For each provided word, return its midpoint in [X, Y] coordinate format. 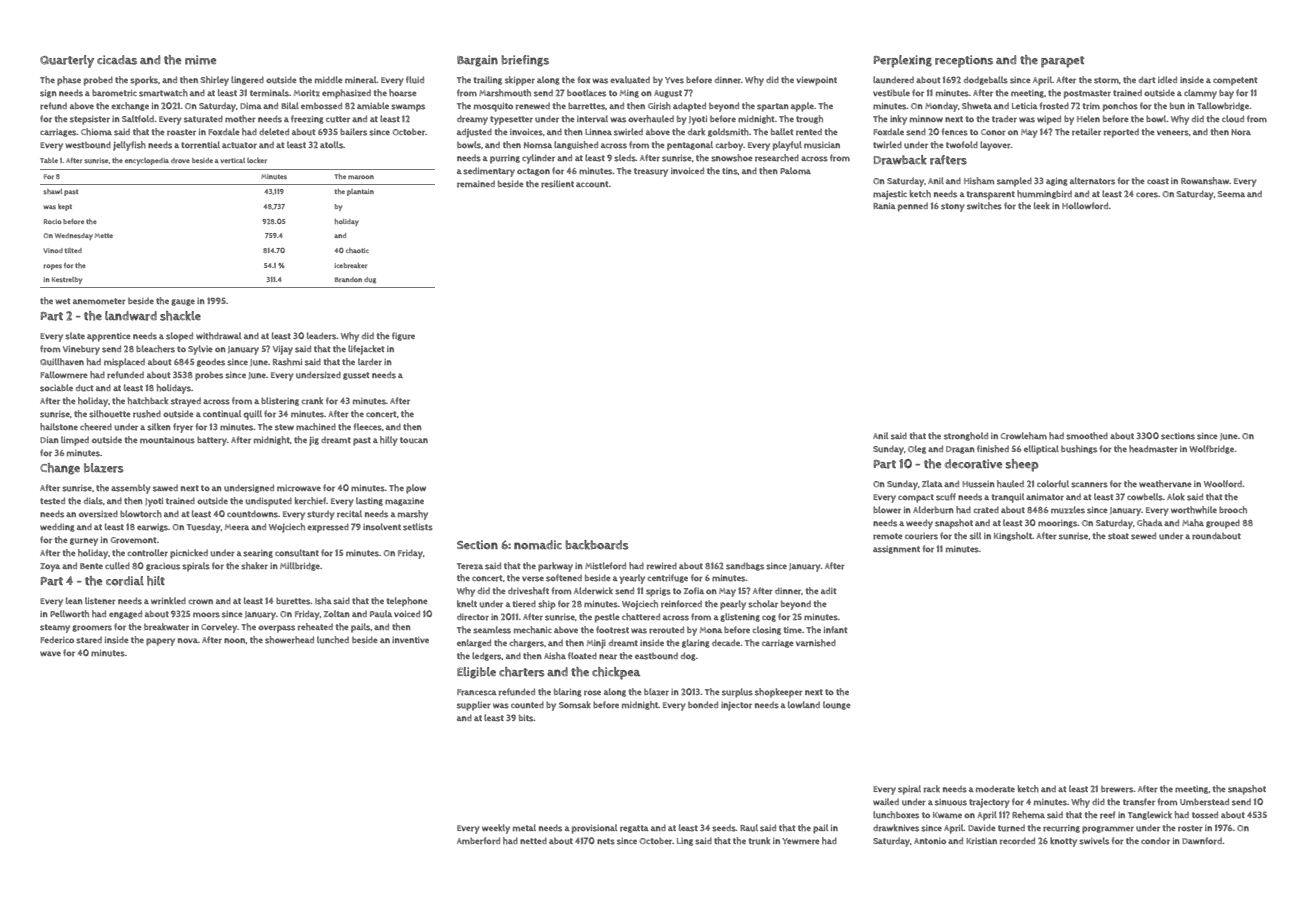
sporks [144, 81]
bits [526, 718]
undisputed [268, 502]
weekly [496, 829]
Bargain [477, 61]
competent [1235, 81]
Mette [104, 235]
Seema [1231, 194]
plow [416, 489]
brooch [1233, 510]
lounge [837, 705]
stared [89, 640]
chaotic [357, 250]
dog [688, 656]
